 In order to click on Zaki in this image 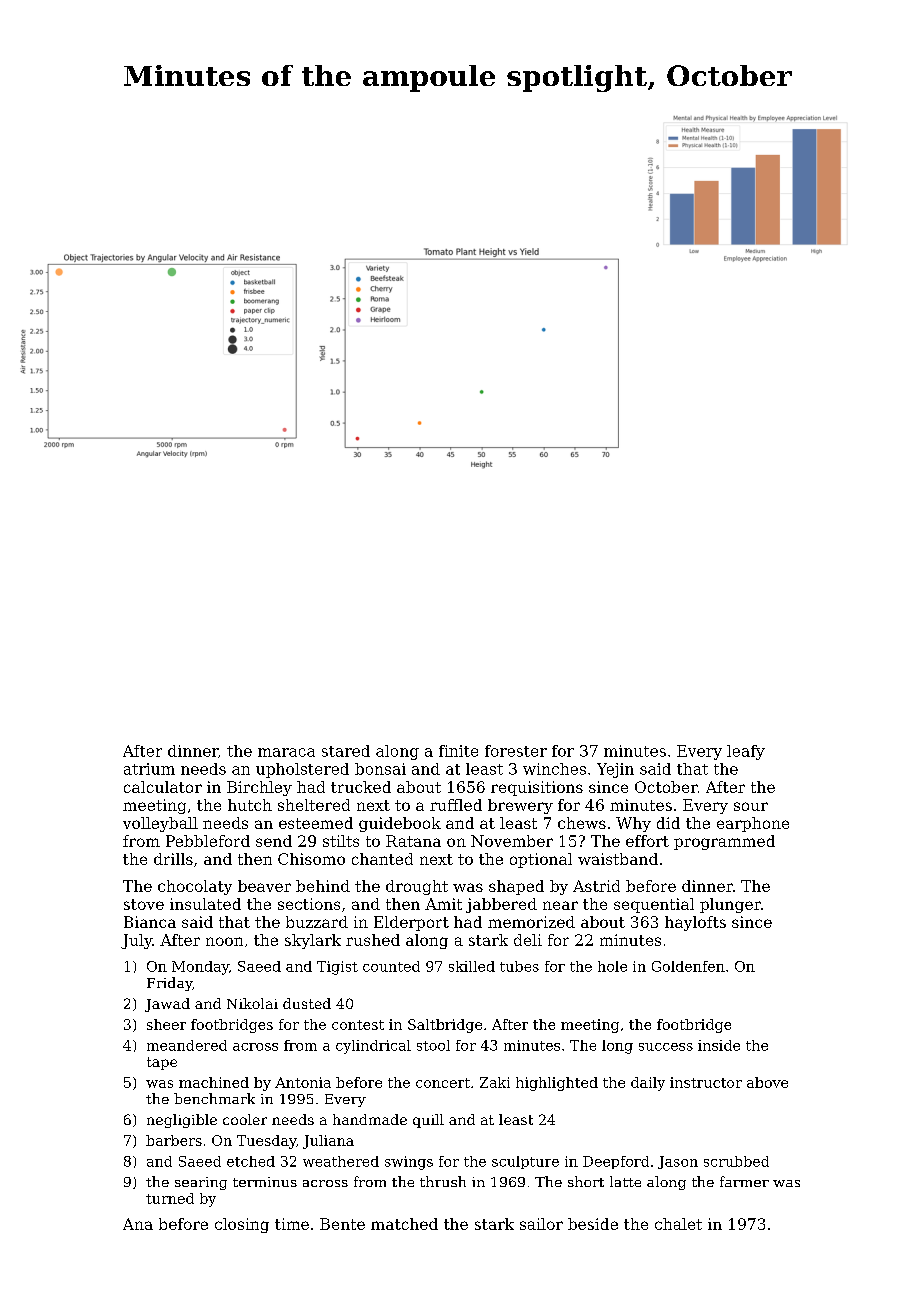, I will do `click(495, 1082)`.
